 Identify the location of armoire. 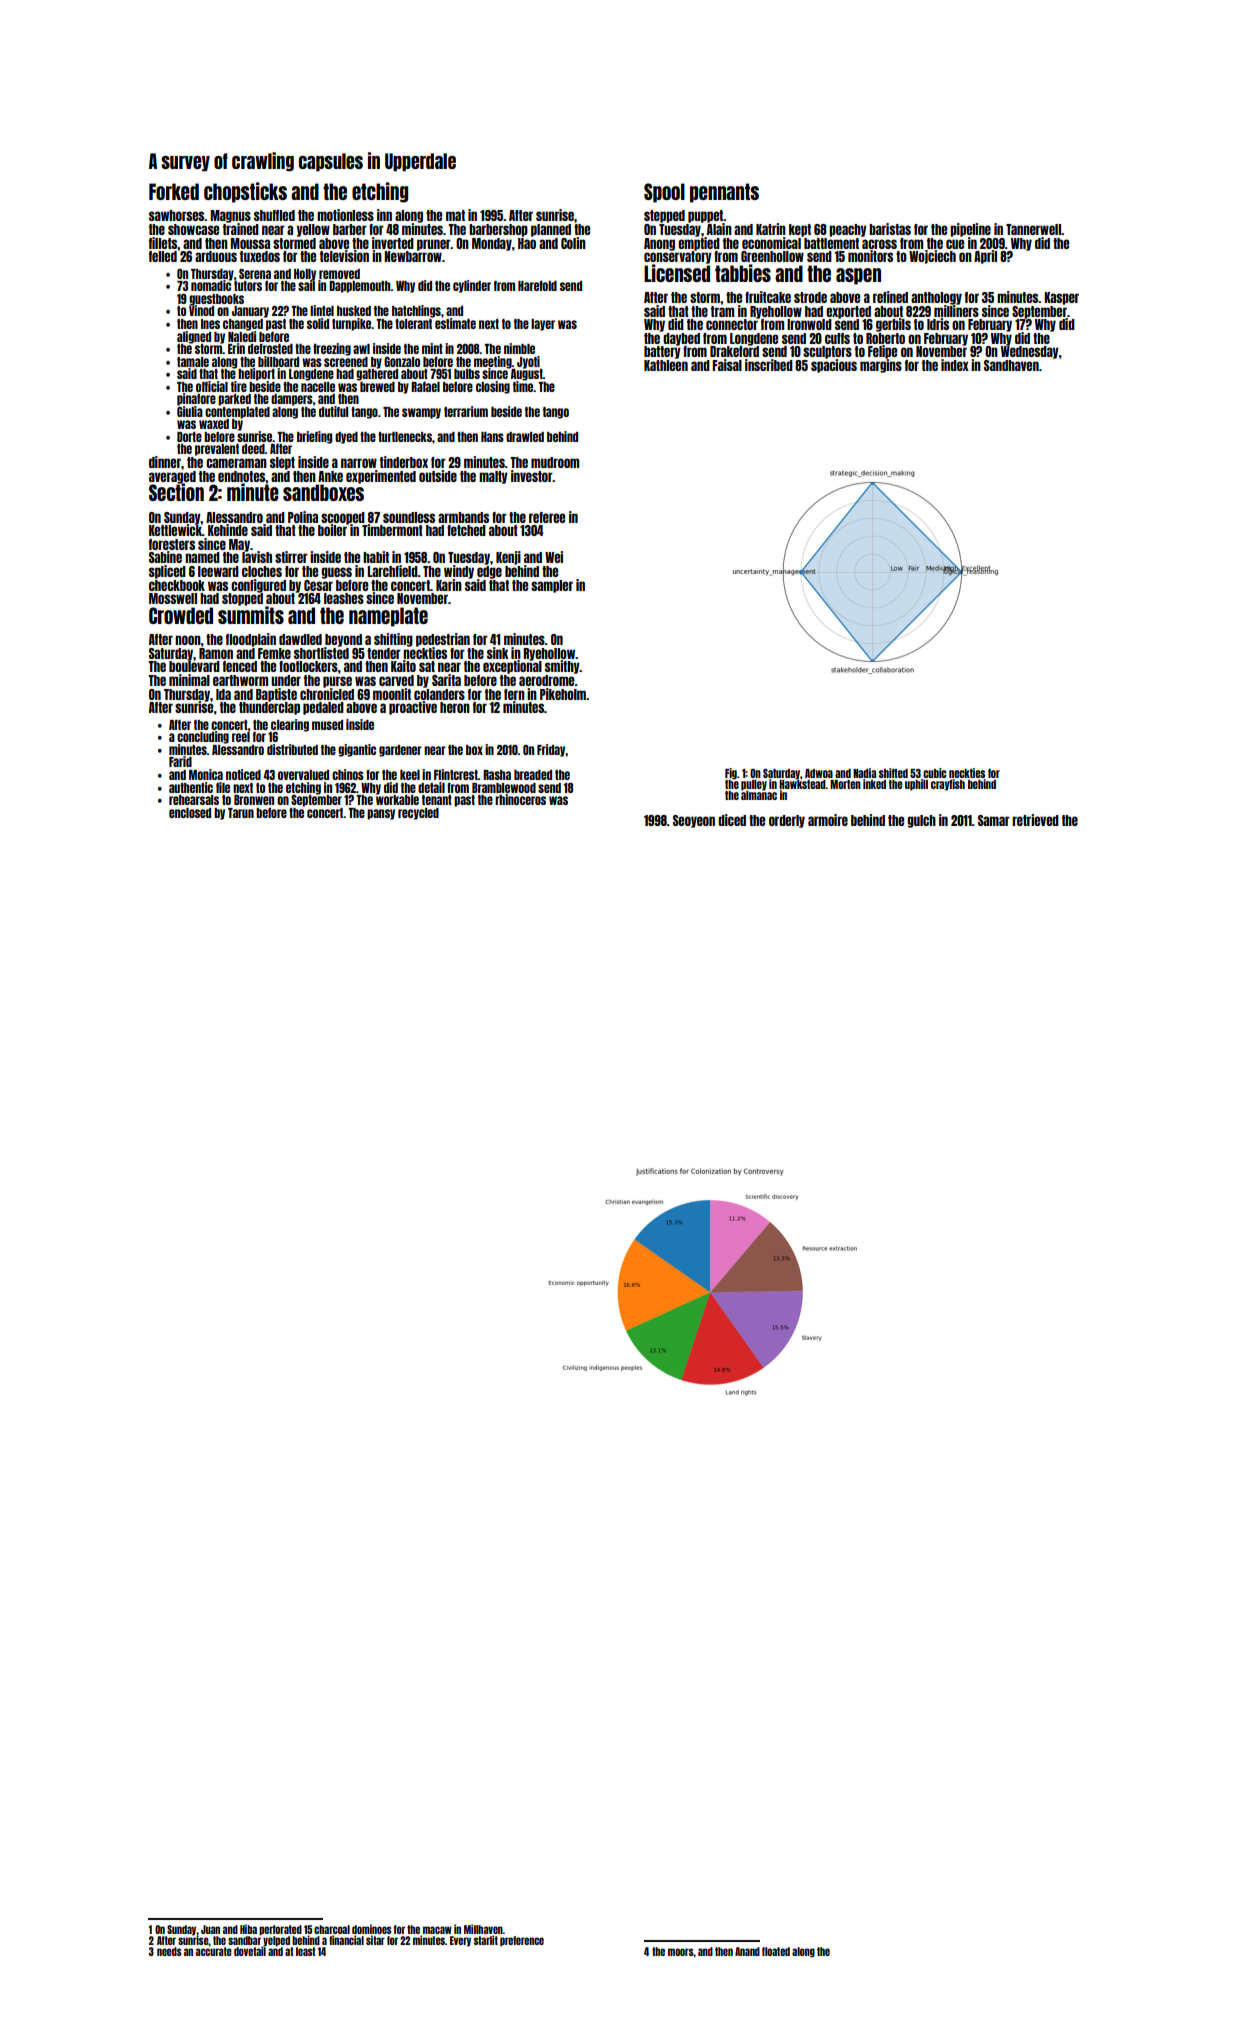
(828, 820).
